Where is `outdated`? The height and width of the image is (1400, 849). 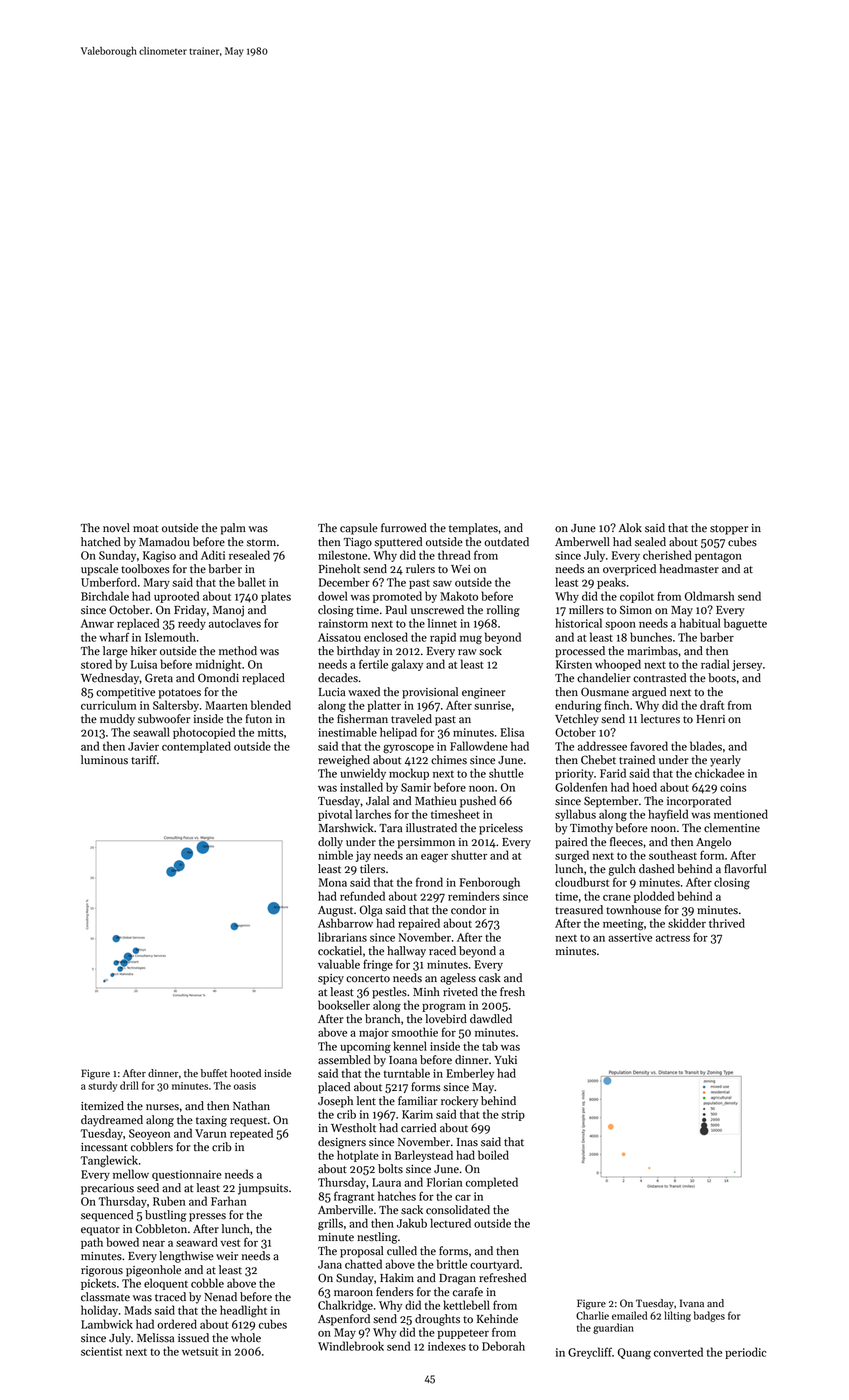 outdated is located at coordinates (506, 542).
